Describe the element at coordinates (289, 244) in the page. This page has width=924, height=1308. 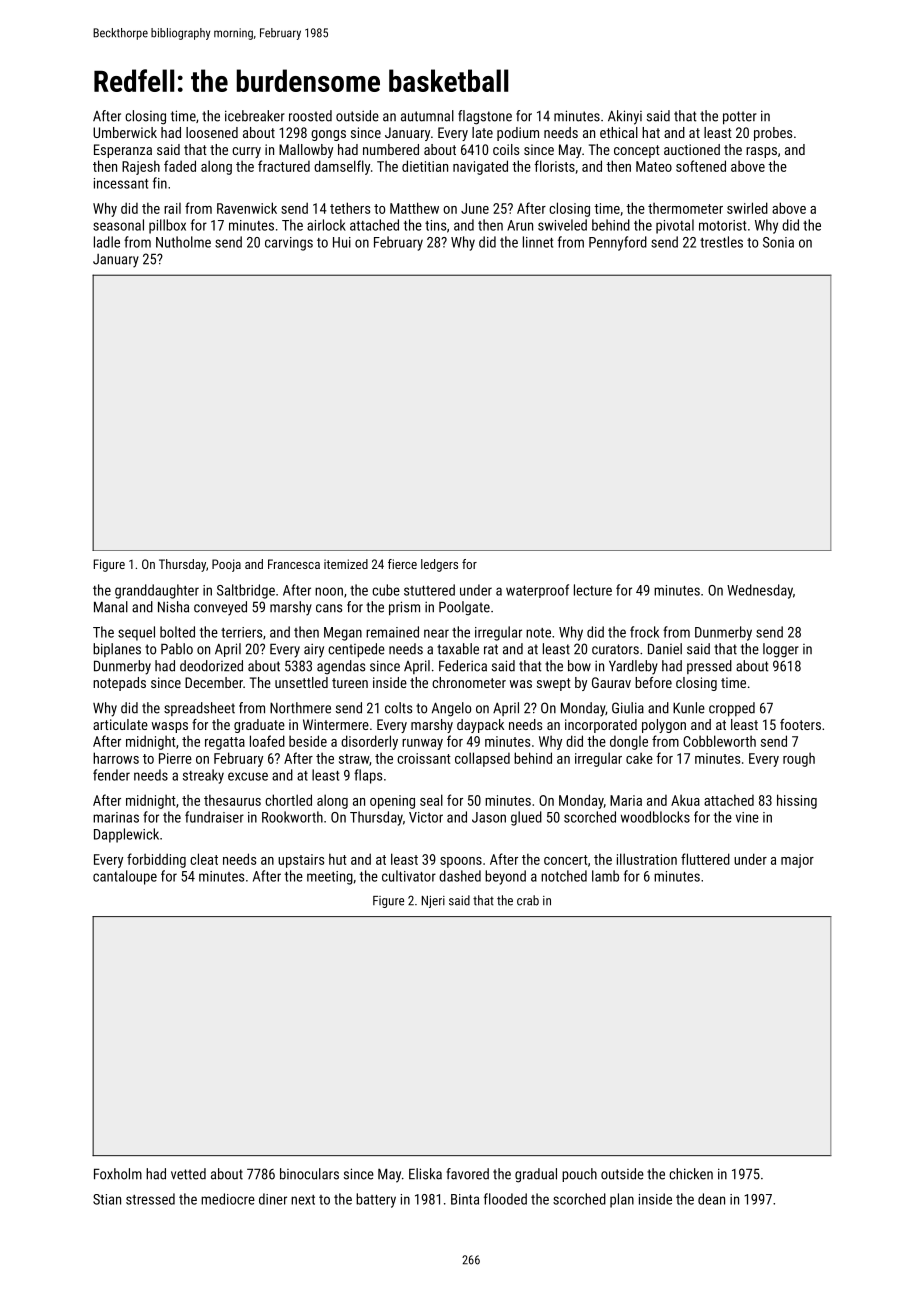
I see `carvings` at that location.
